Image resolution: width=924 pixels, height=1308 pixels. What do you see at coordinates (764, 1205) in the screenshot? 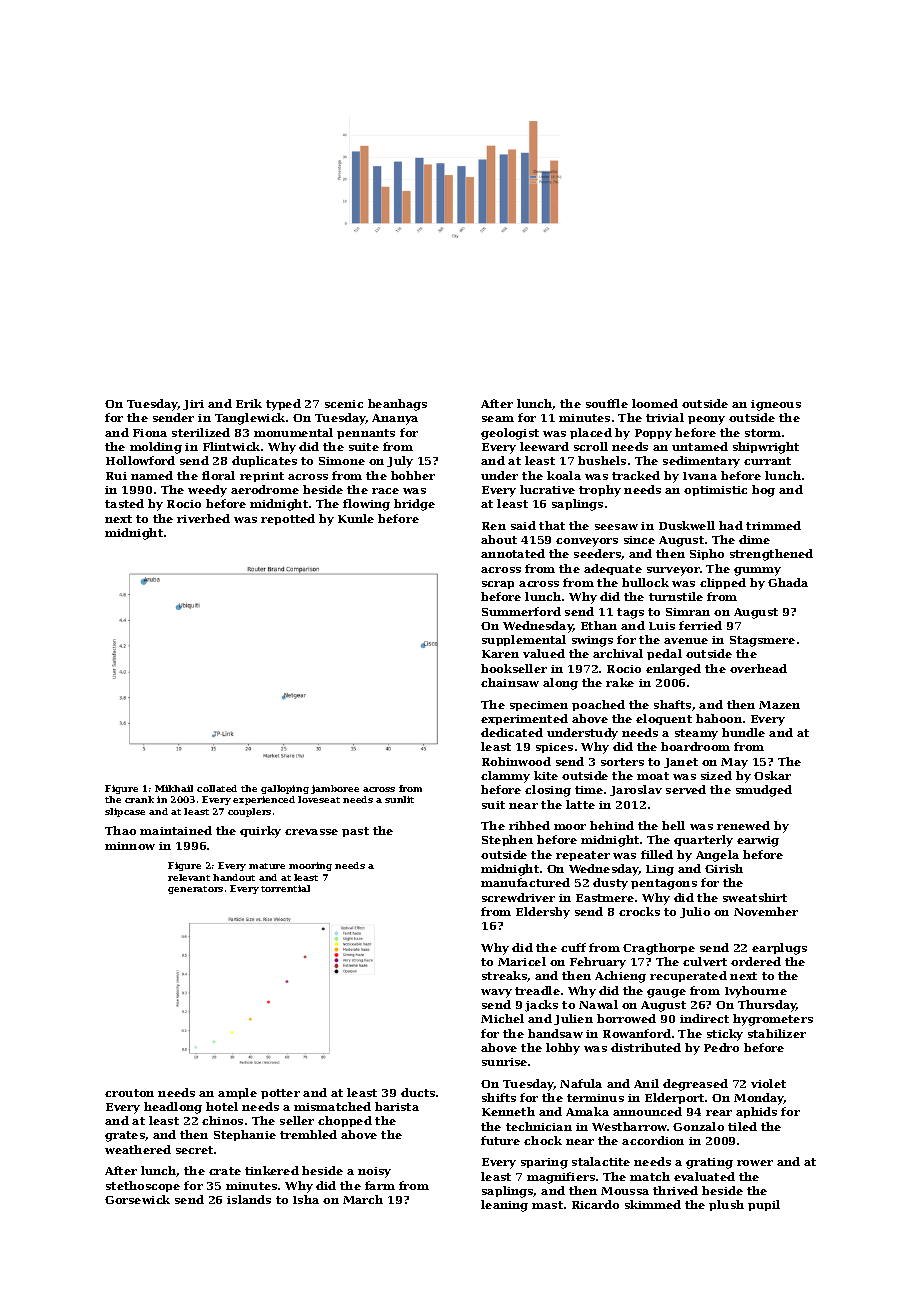
I see `pupil` at bounding box center [764, 1205].
